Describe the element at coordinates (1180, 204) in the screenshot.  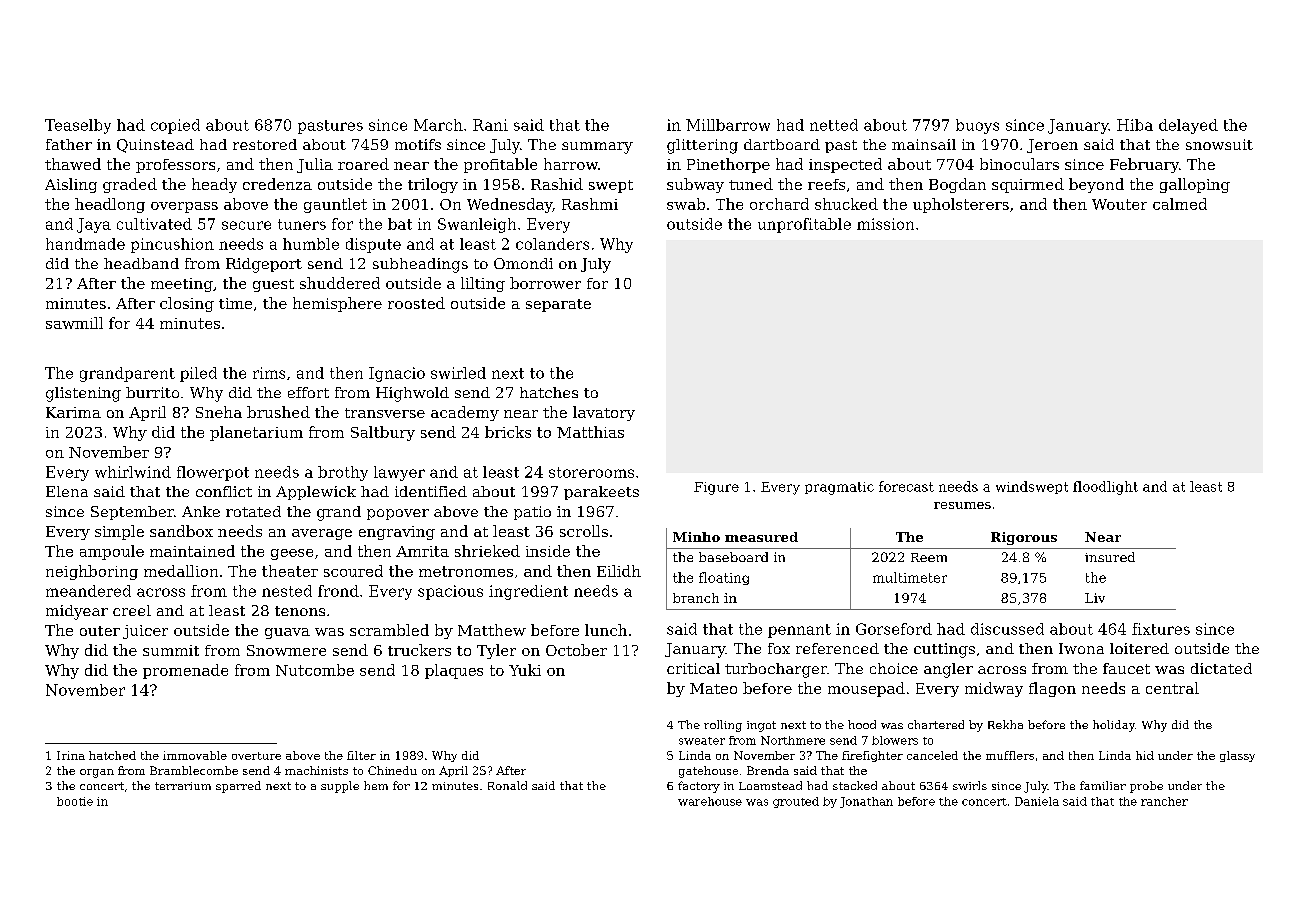
I see `calmed` at that location.
